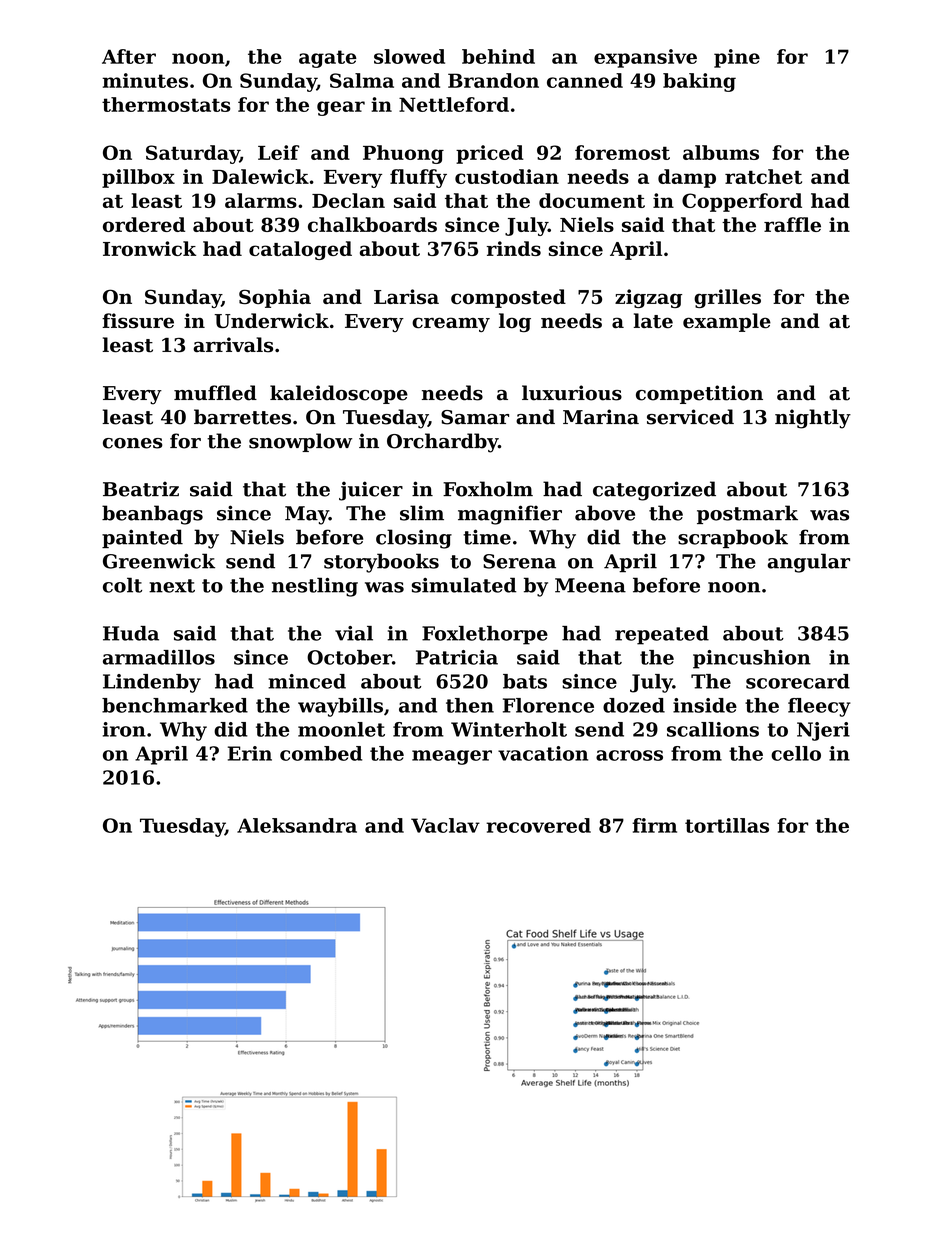  What do you see at coordinates (341, 108) in the screenshot?
I see `gear` at bounding box center [341, 108].
